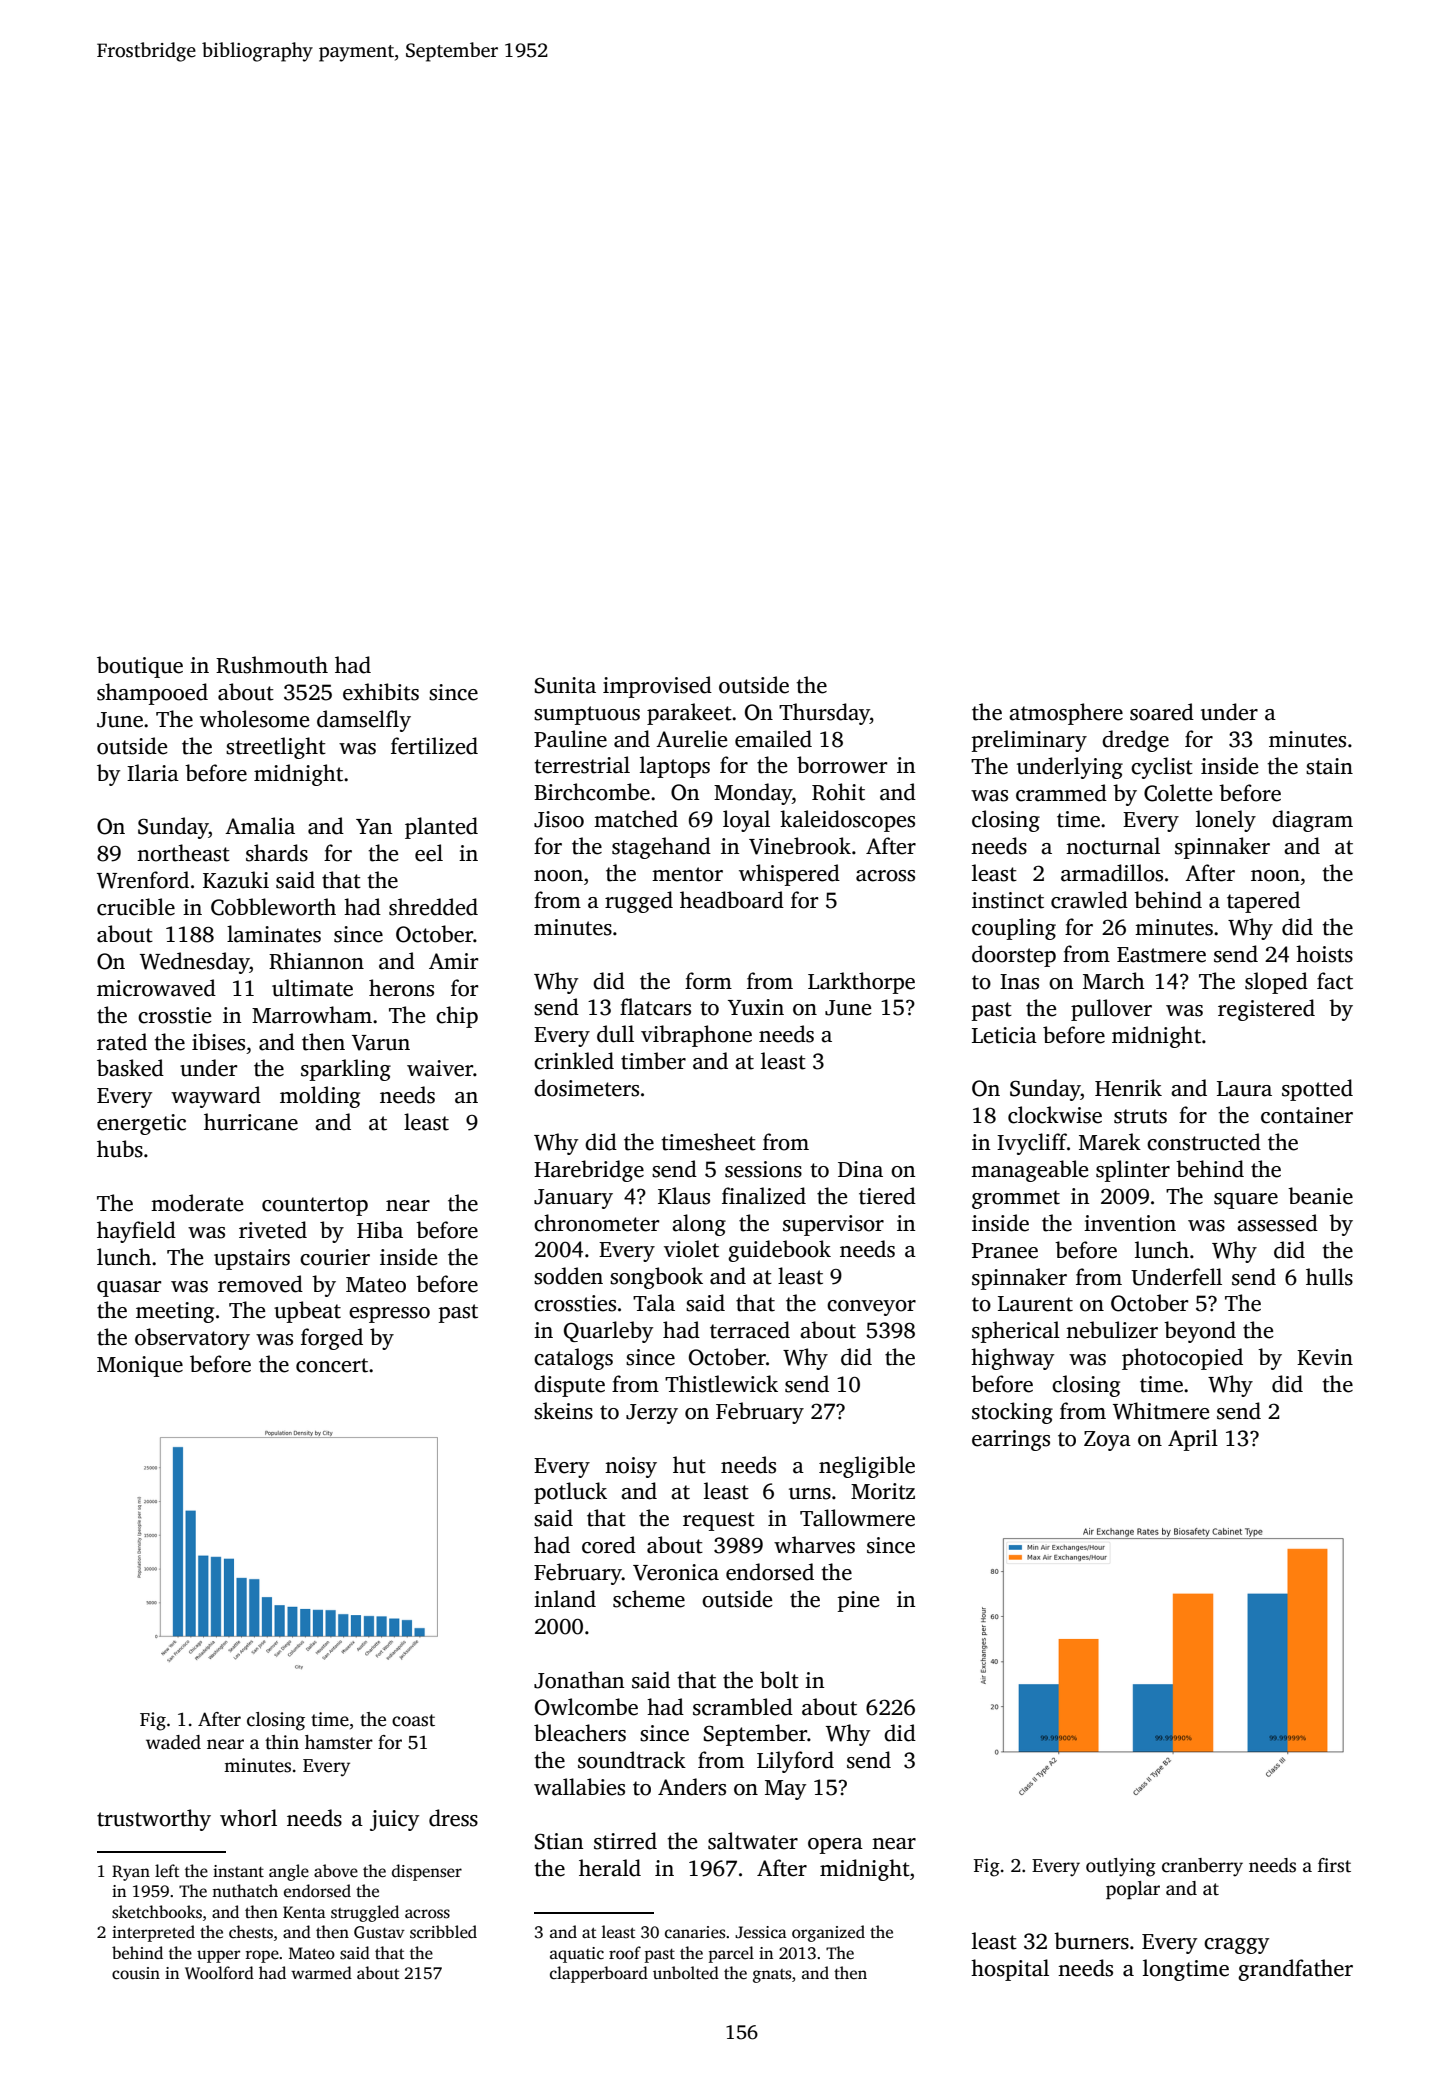 The image size is (1450, 2100). What do you see at coordinates (772, 1976) in the image?
I see `gnats` at bounding box center [772, 1976].
